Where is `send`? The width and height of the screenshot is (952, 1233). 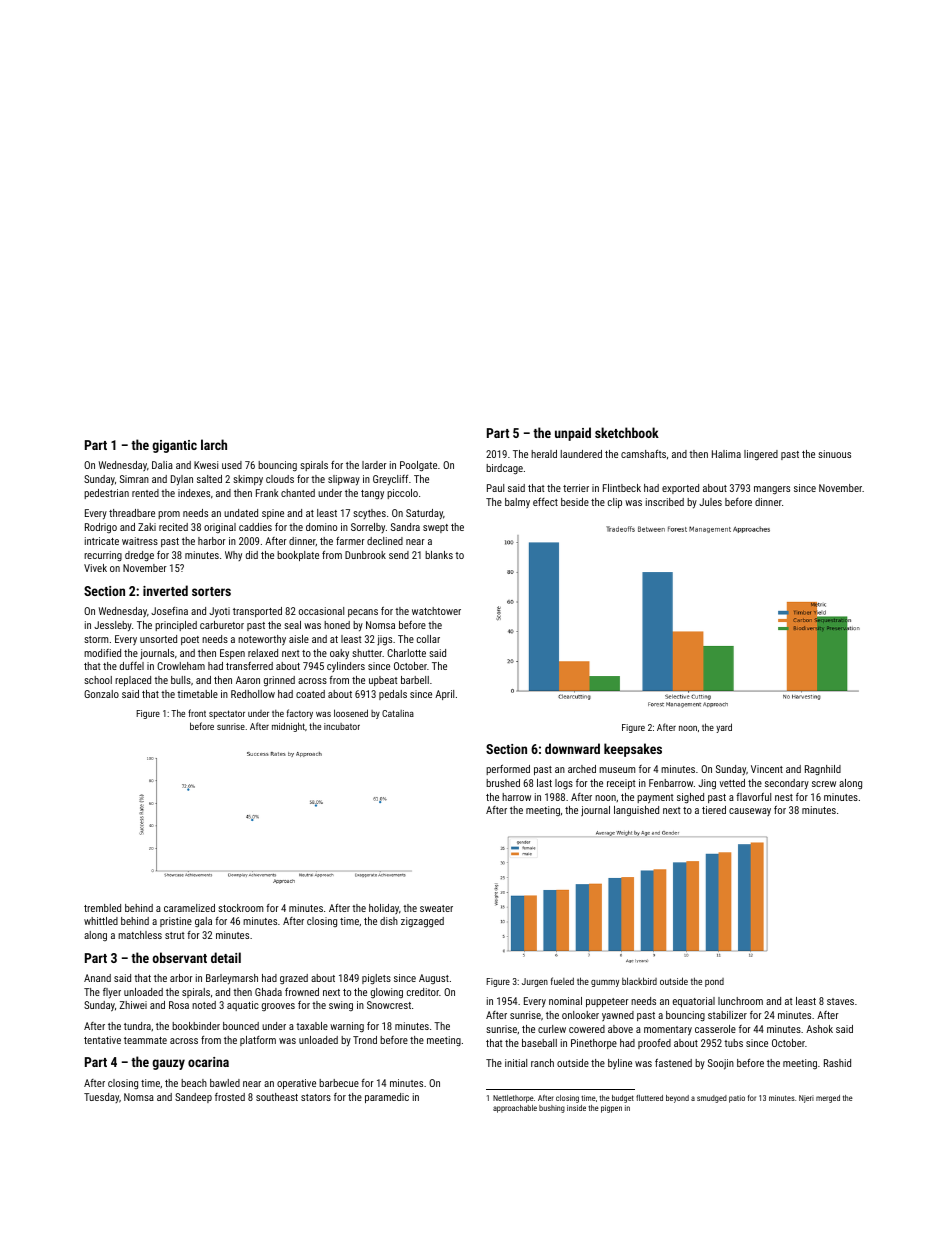
send is located at coordinates (399, 555).
